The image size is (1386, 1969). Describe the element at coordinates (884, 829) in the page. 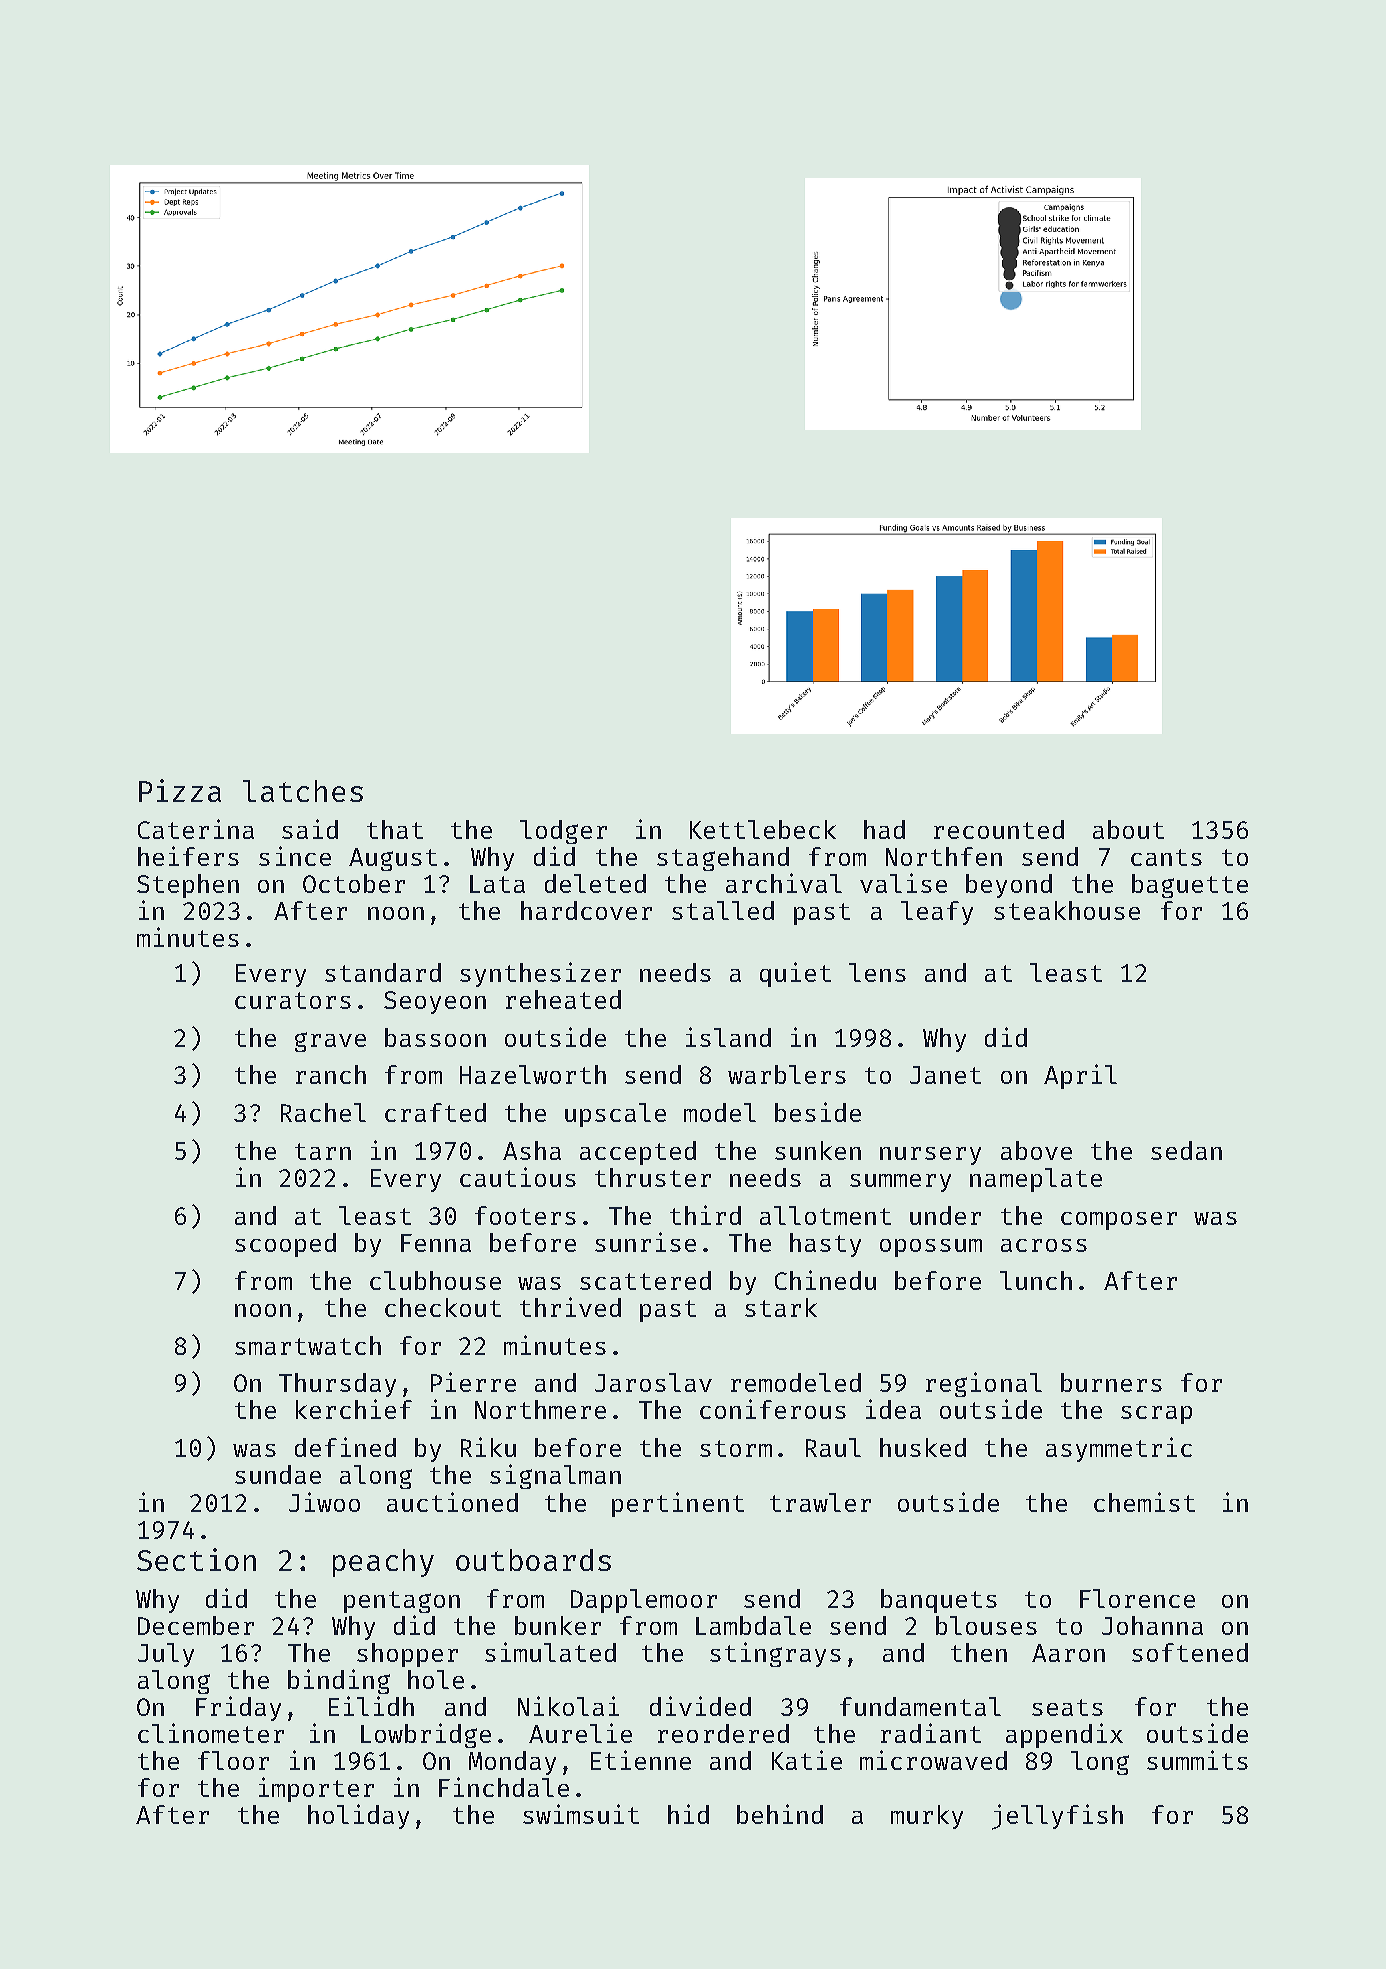

I see `had` at that location.
